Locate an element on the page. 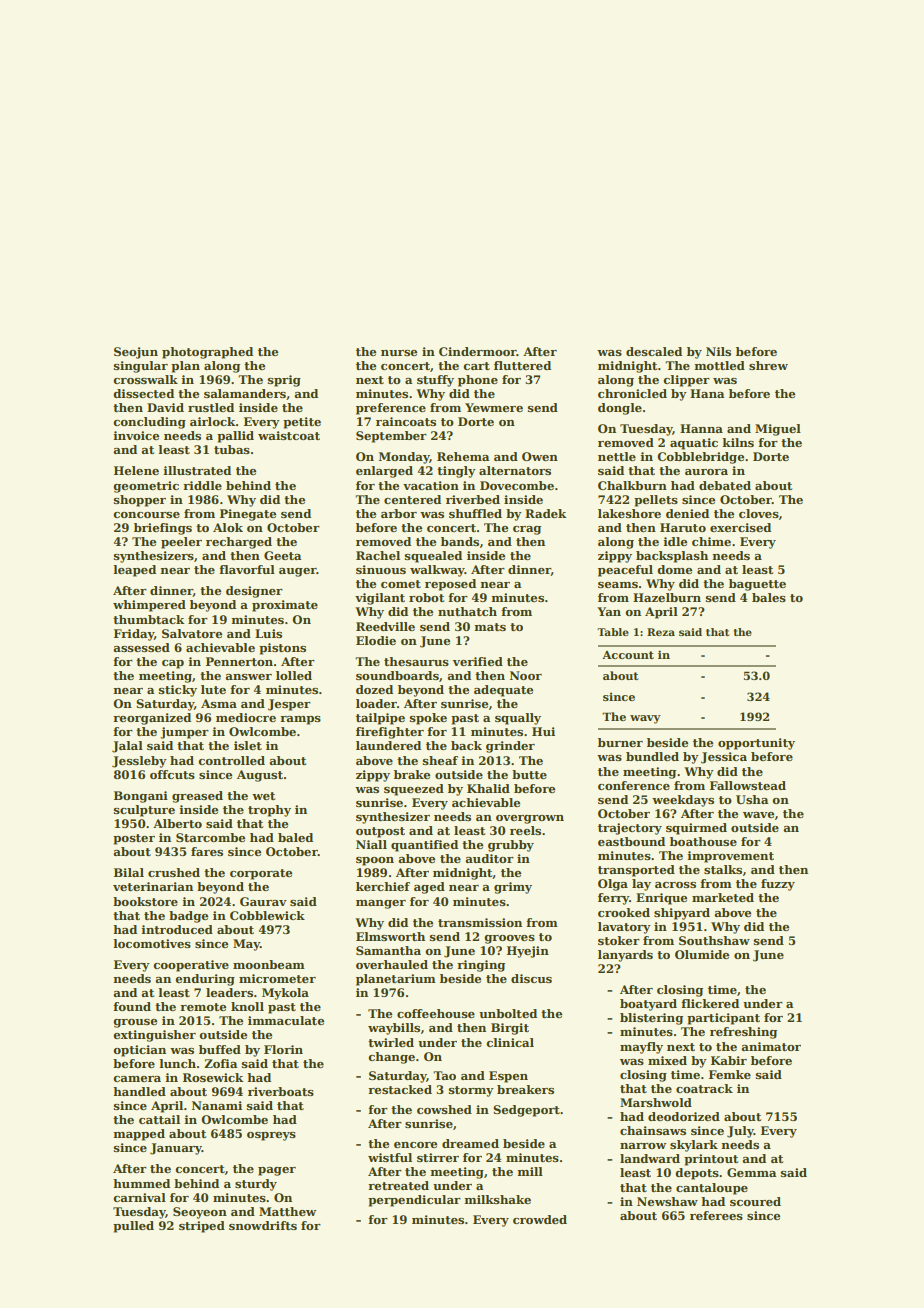  opportunity is located at coordinates (756, 744).
